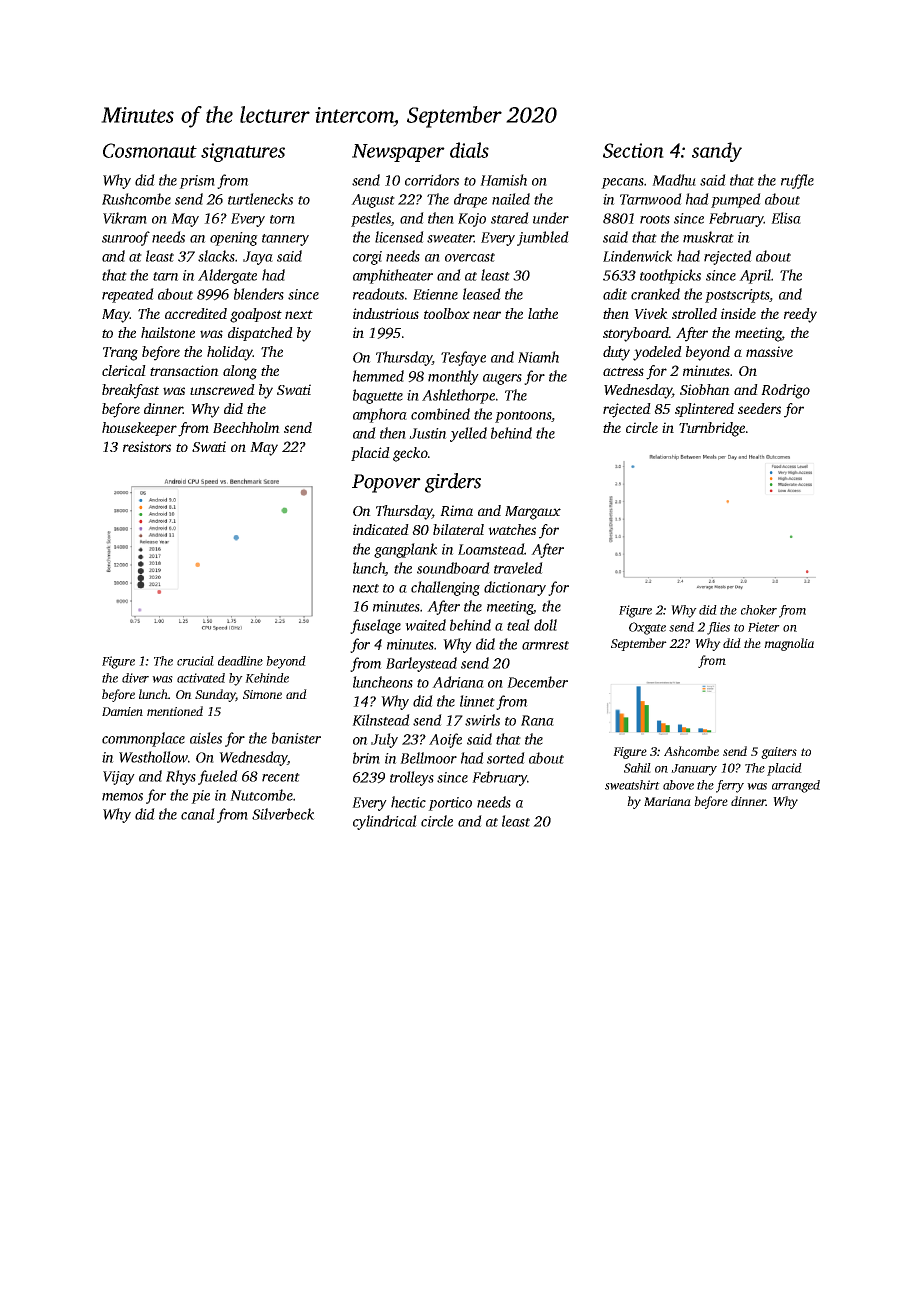 This page has height=1308, width=924. Describe the element at coordinates (445, 740) in the page. I see `Aoife` at that location.
